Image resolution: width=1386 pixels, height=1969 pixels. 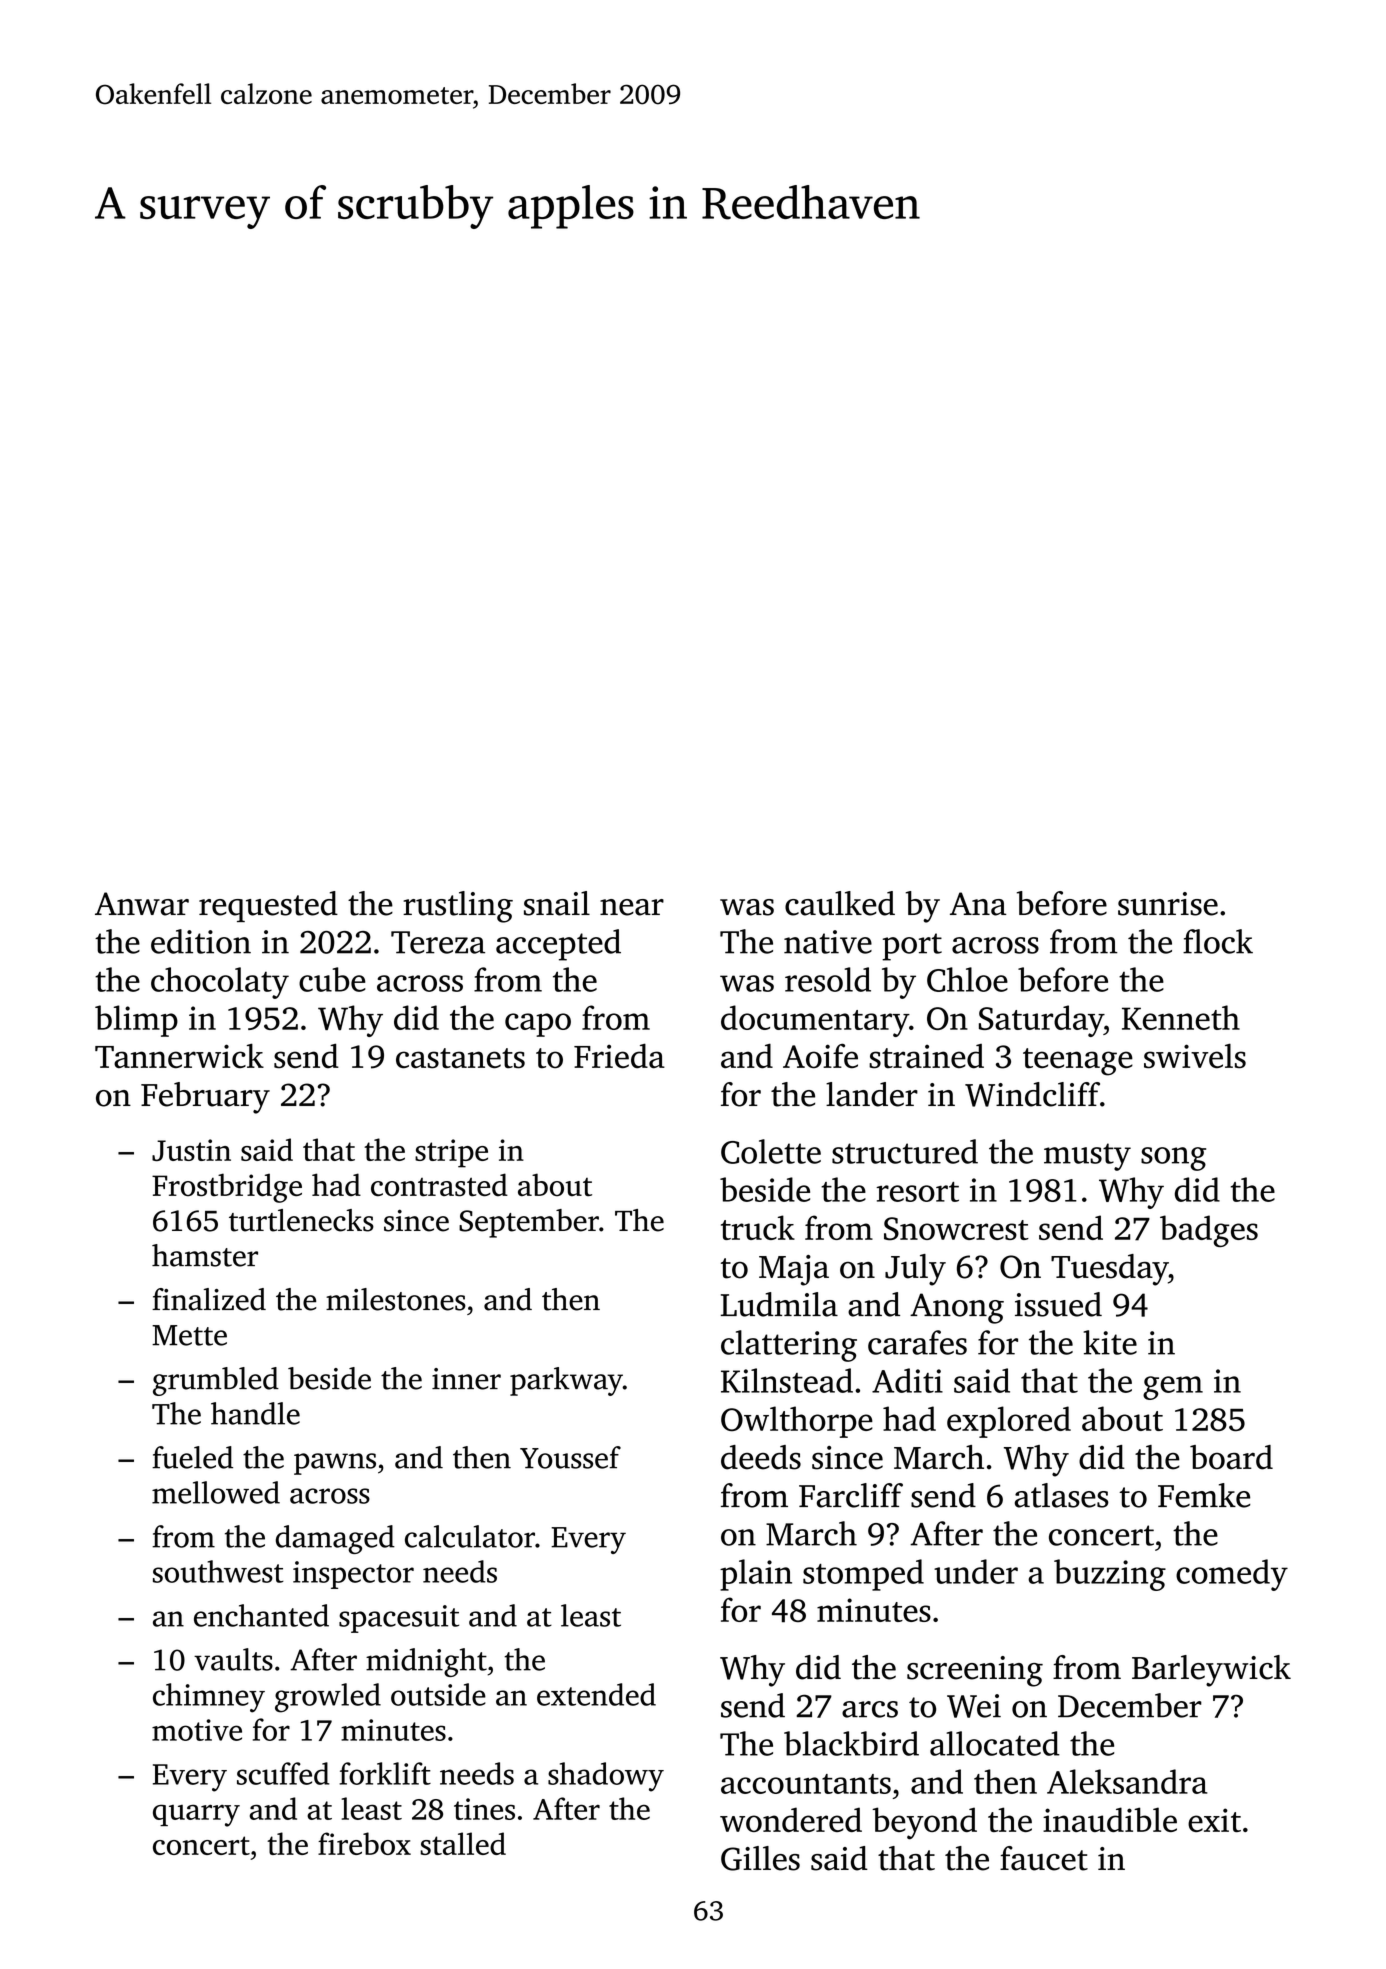 What do you see at coordinates (905, 1151) in the document?
I see `structured` at bounding box center [905, 1151].
